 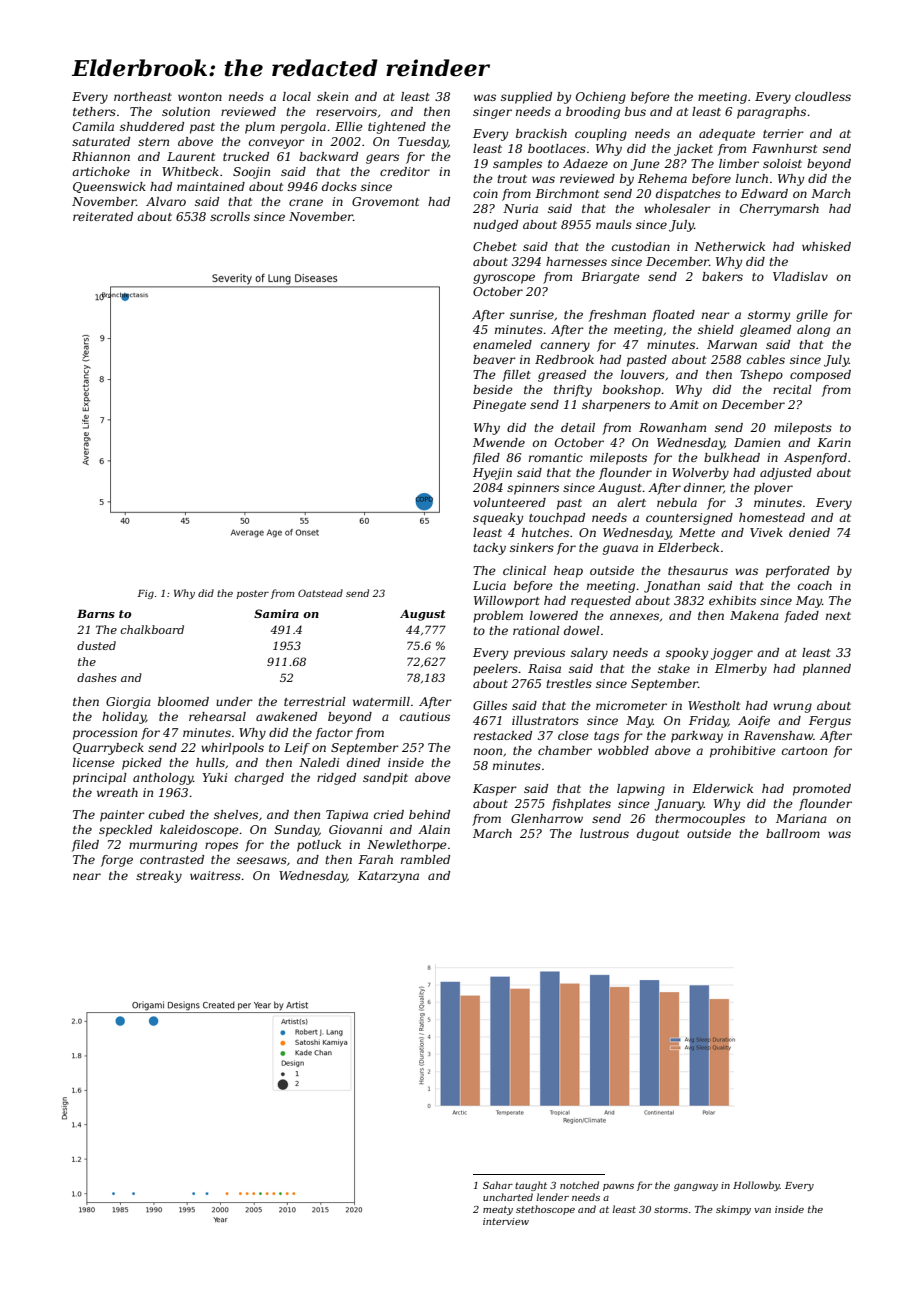 What do you see at coordinates (498, 1210) in the screenshot?
I see `meaty` at bounding box center [498, 1210].
